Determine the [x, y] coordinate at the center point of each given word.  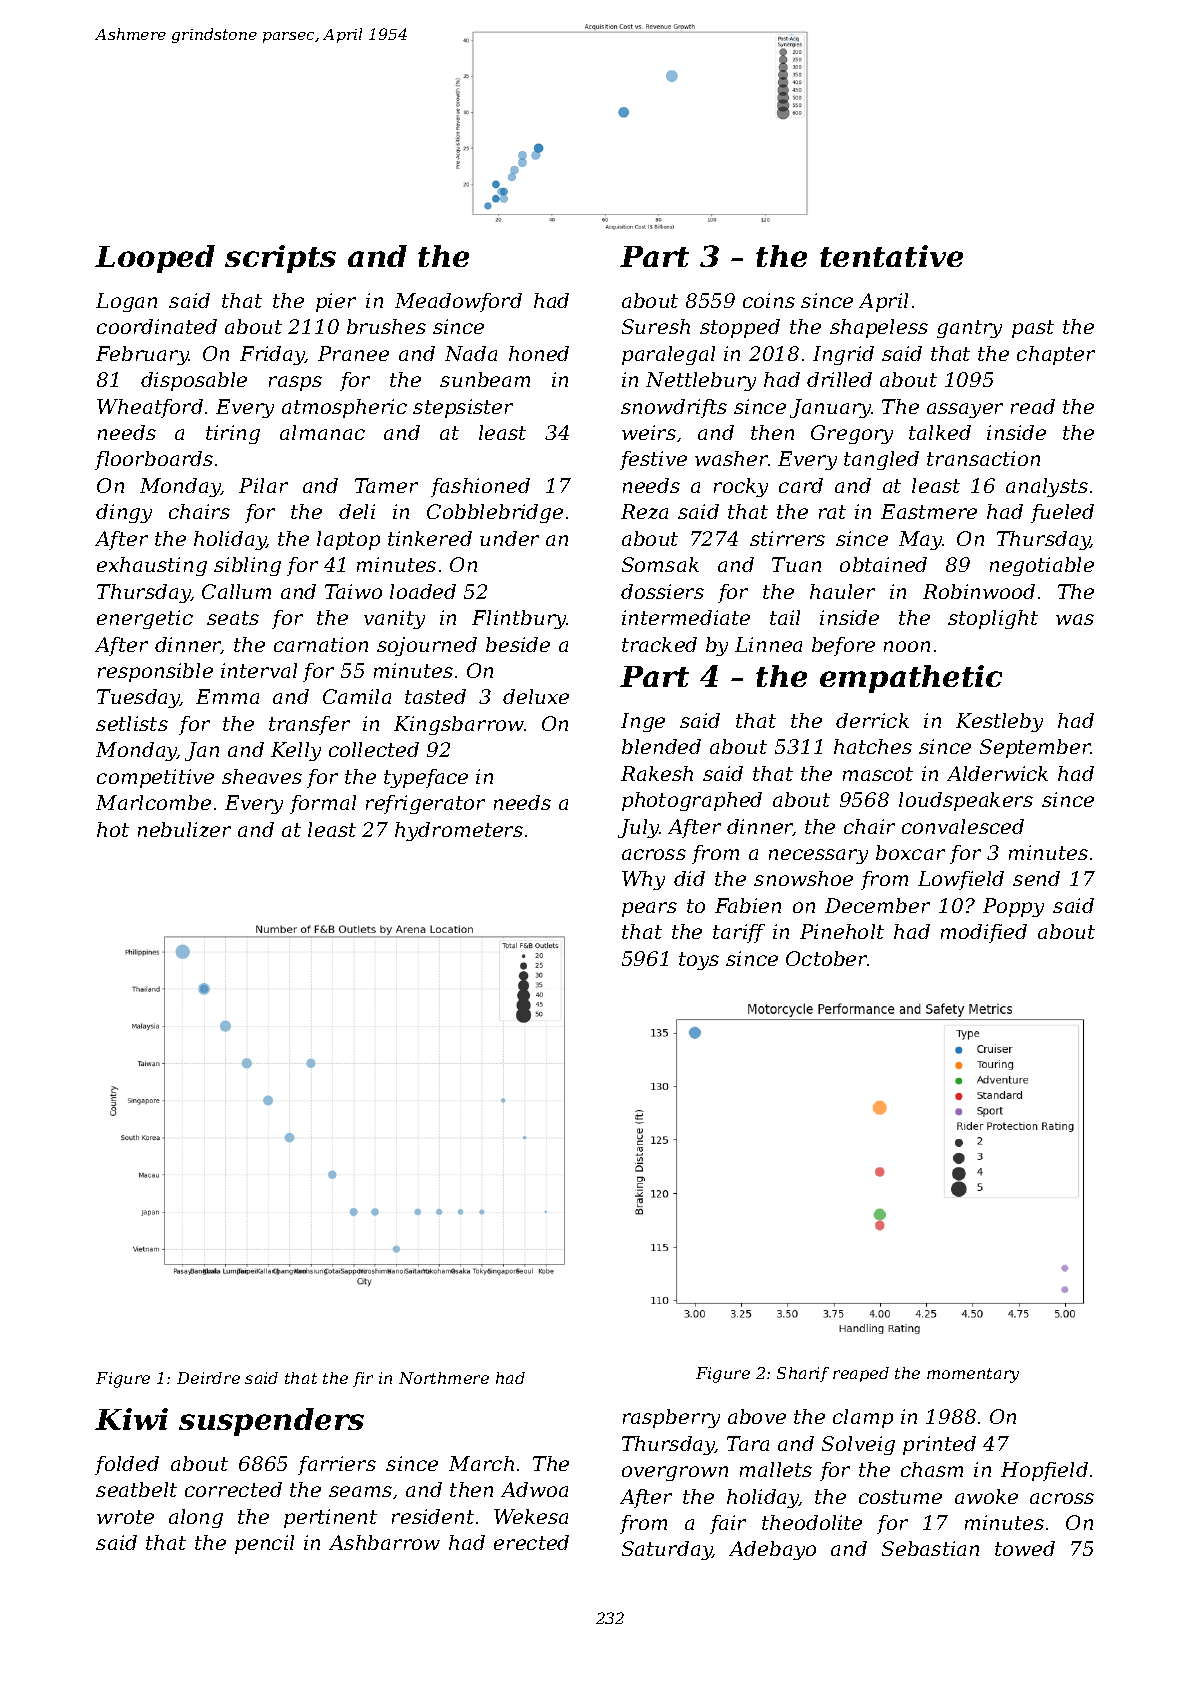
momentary [973, 1375]
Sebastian [930, 1548]
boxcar [910, 852]
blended [661, 746]
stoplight [993, 619]
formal [323, 804]
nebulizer [184, 829]
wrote [125, 1517]
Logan [126, 302]
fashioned [480, 487]
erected [531, 1542]
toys [699, 961]
